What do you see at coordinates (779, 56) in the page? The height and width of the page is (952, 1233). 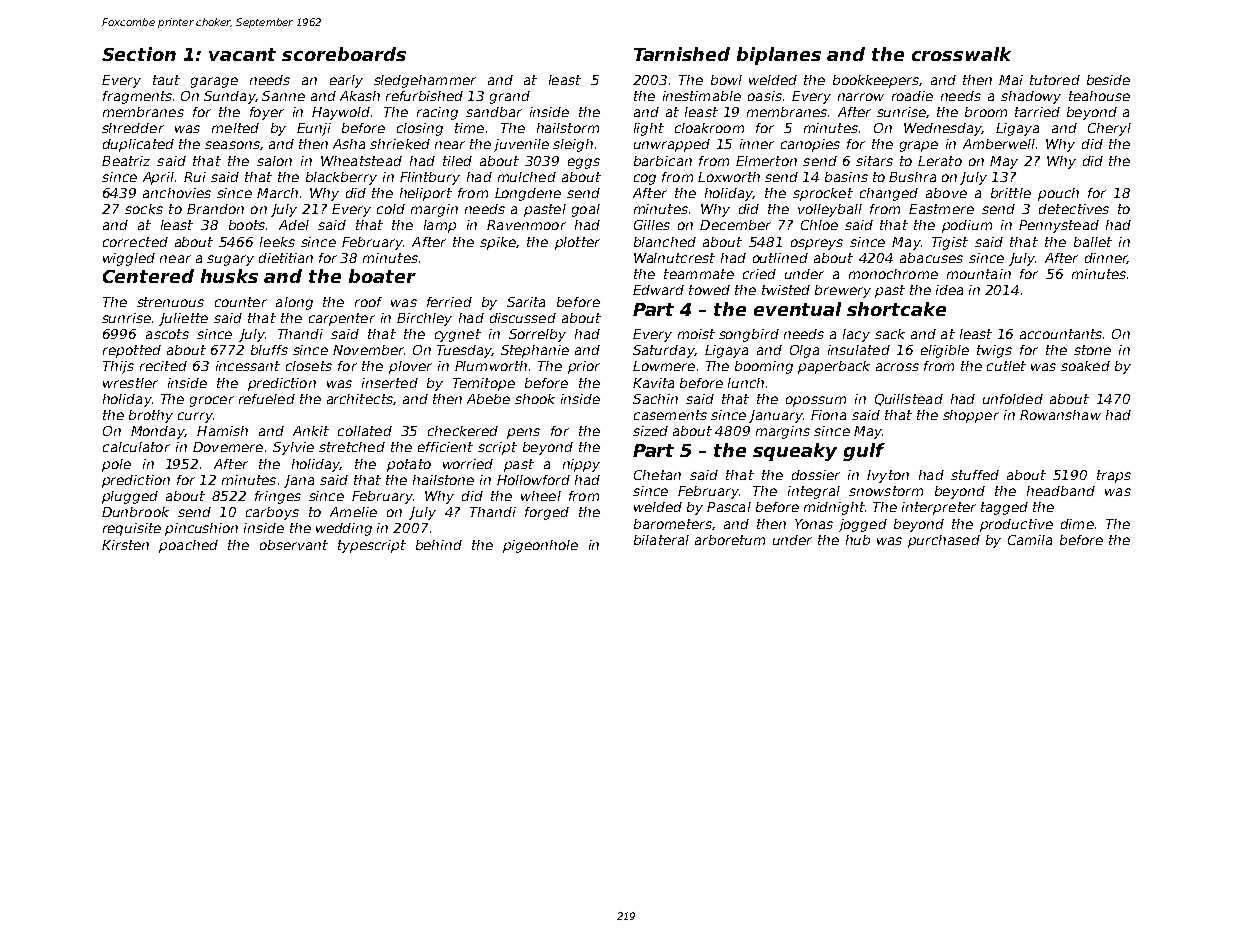 I see `biplanes` at bounding box center [779, 56].
